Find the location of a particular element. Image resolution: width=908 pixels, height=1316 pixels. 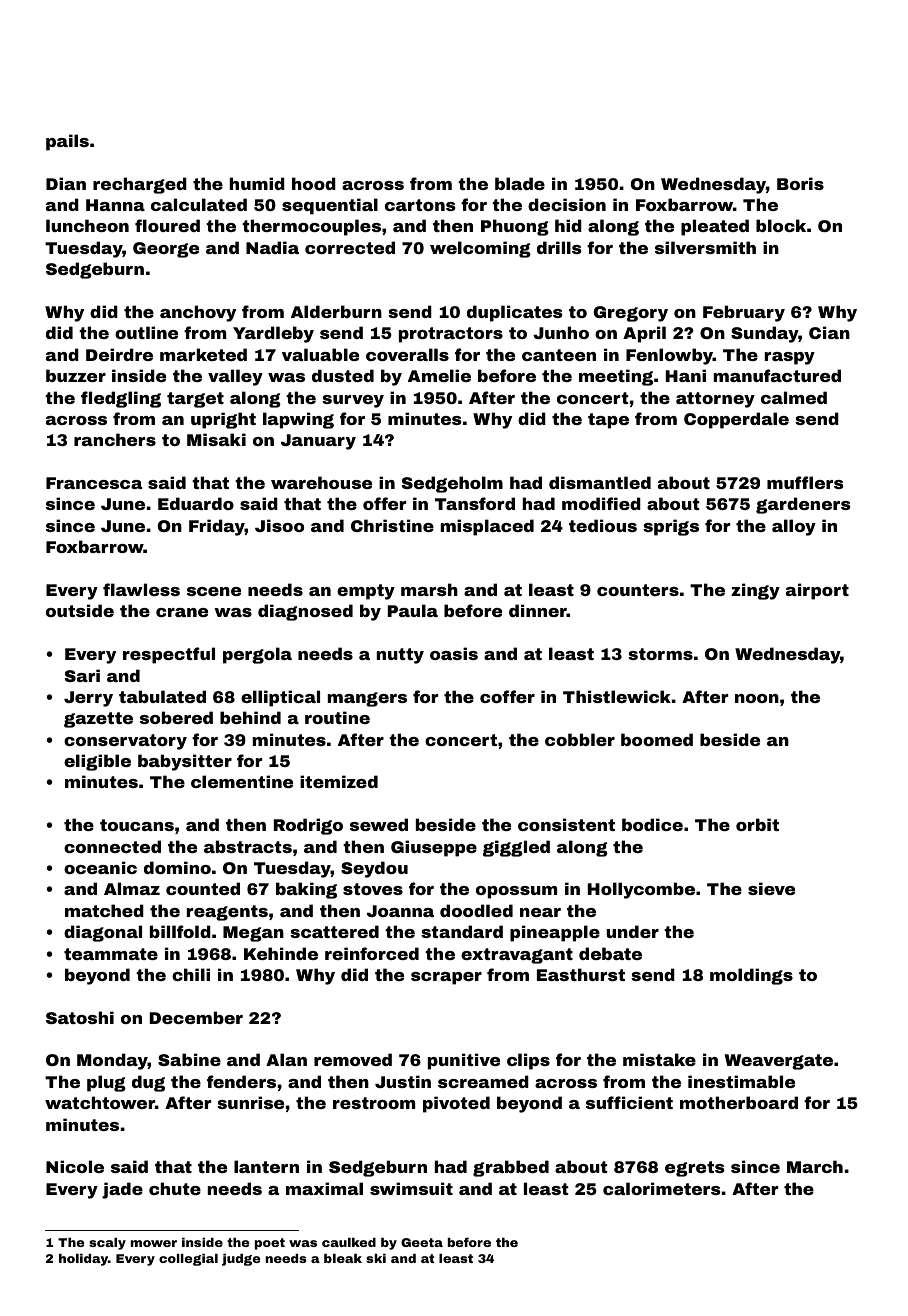

zingy is located at coordinates (755, 591).
